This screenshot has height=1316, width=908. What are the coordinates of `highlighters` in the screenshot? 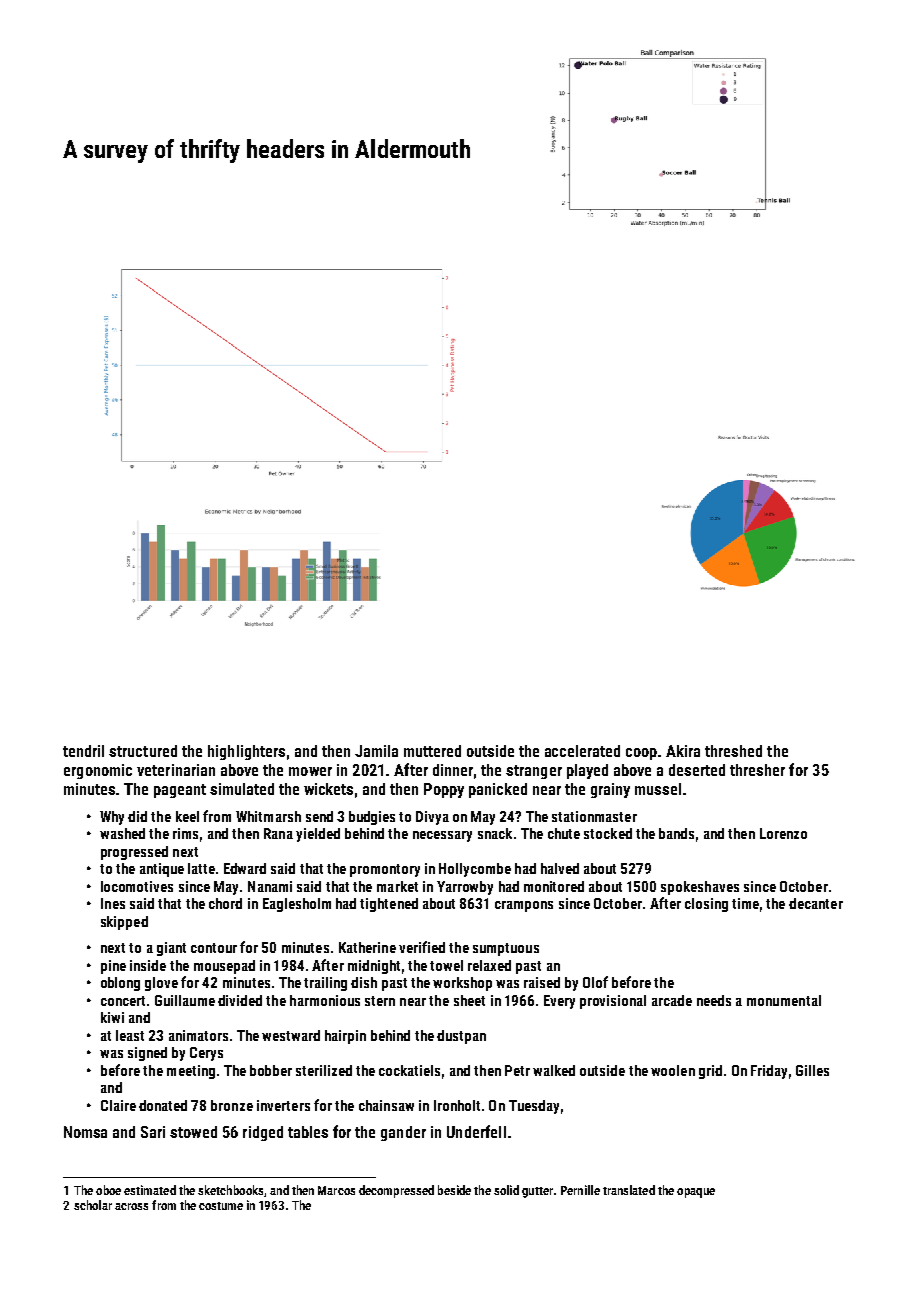 It's located at (246, 752).
